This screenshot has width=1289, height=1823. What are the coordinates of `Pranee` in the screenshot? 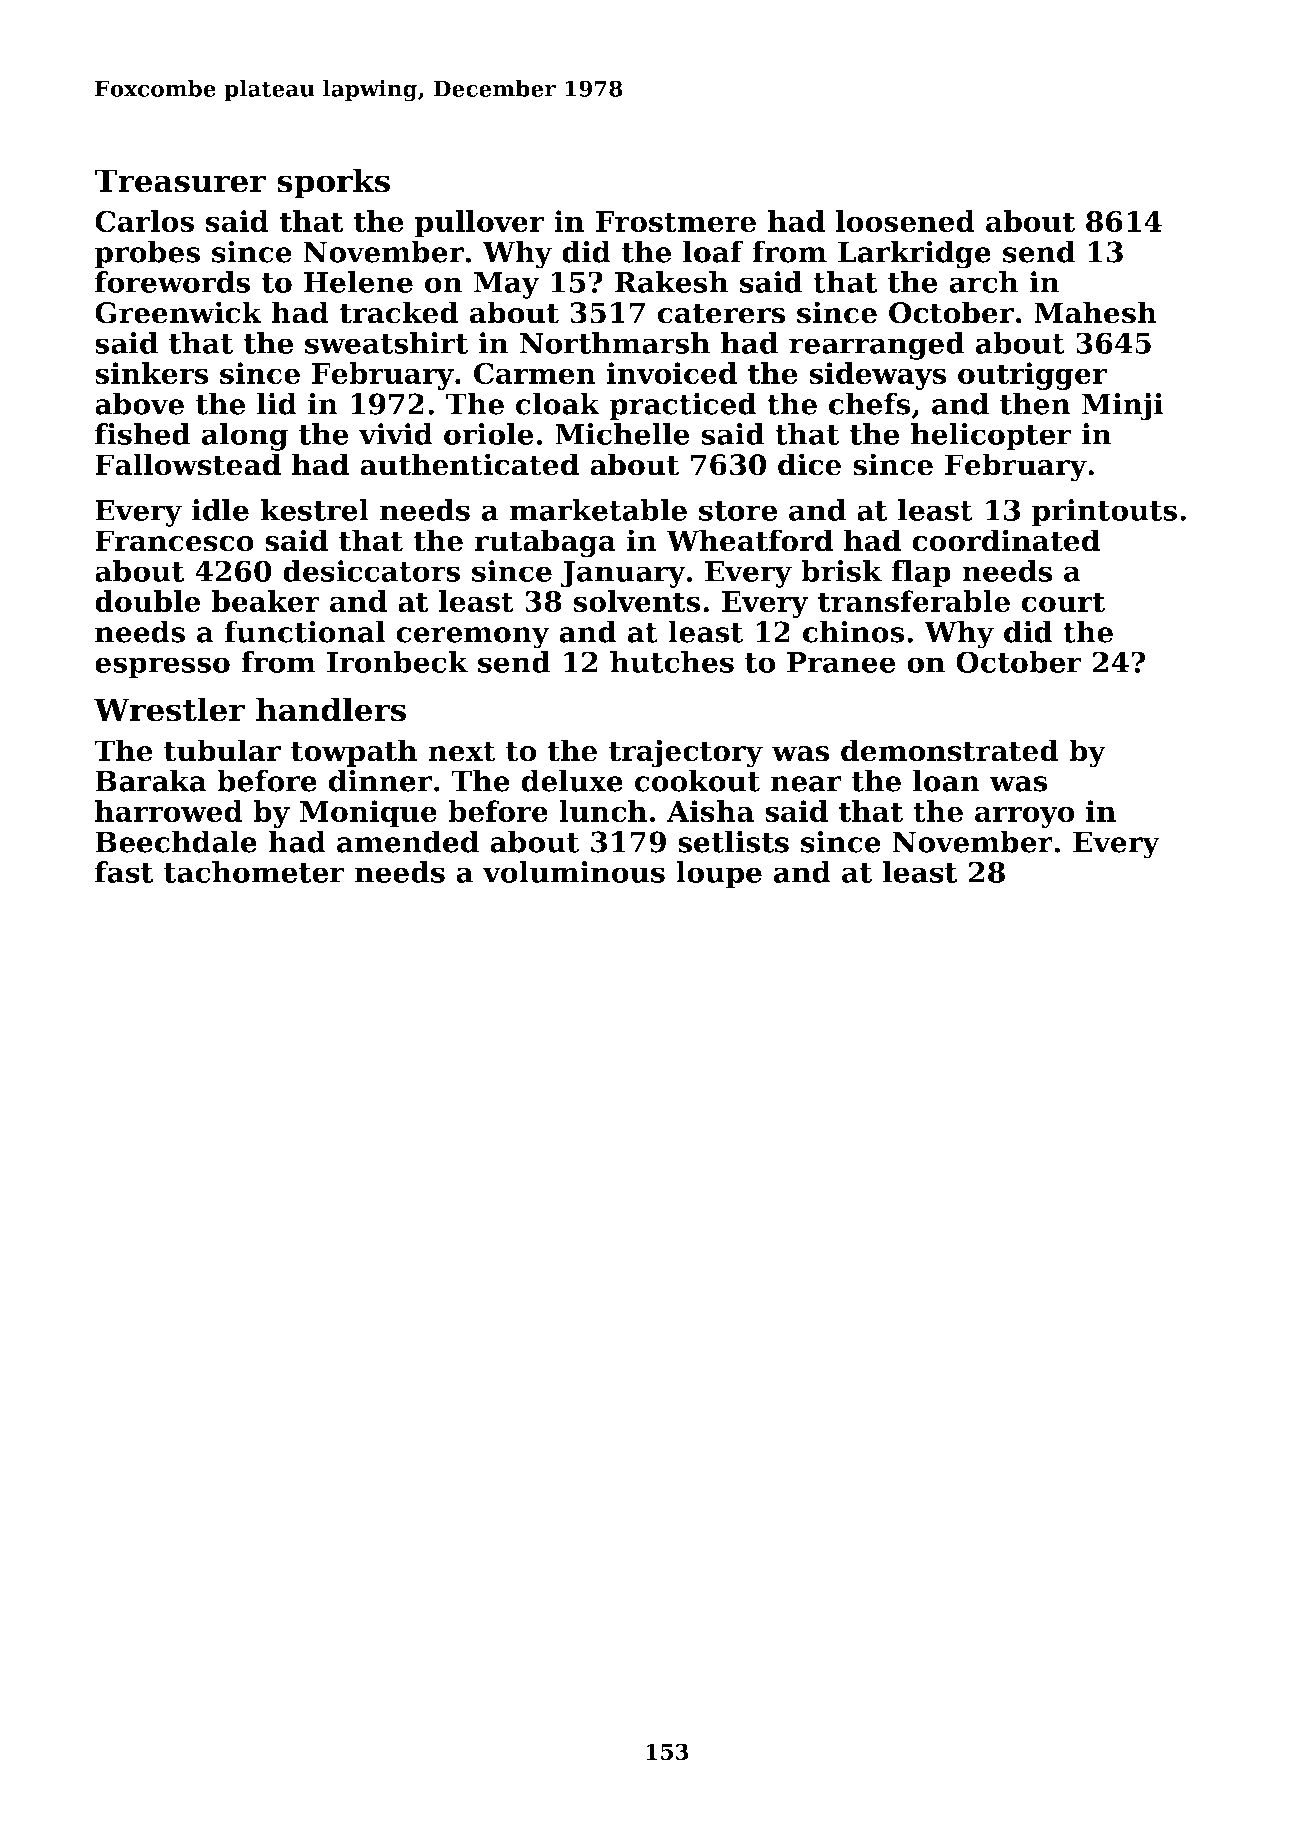 It's located at (841, 662).
